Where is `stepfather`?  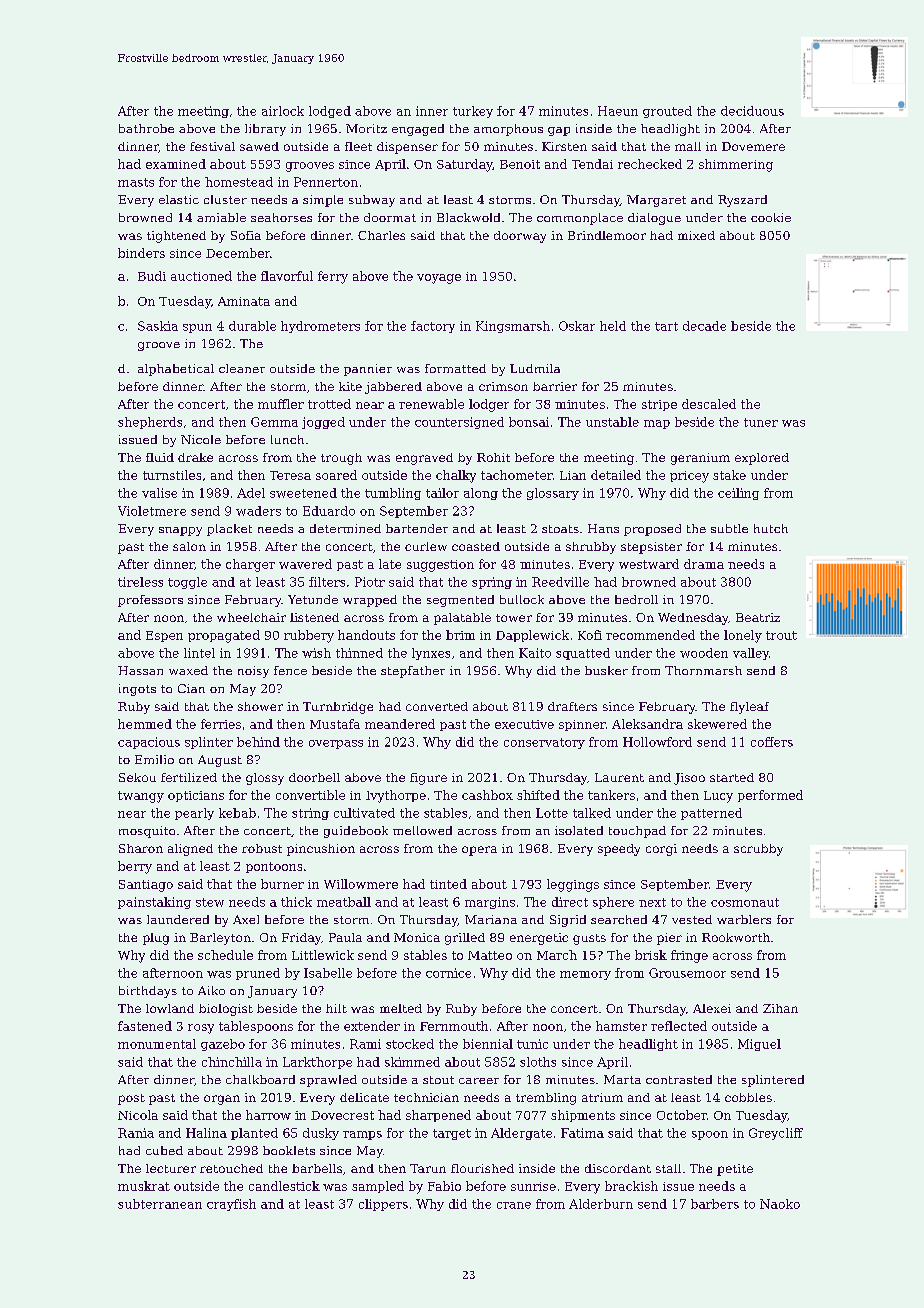
stepfather is located at coordinates (413, 672).
